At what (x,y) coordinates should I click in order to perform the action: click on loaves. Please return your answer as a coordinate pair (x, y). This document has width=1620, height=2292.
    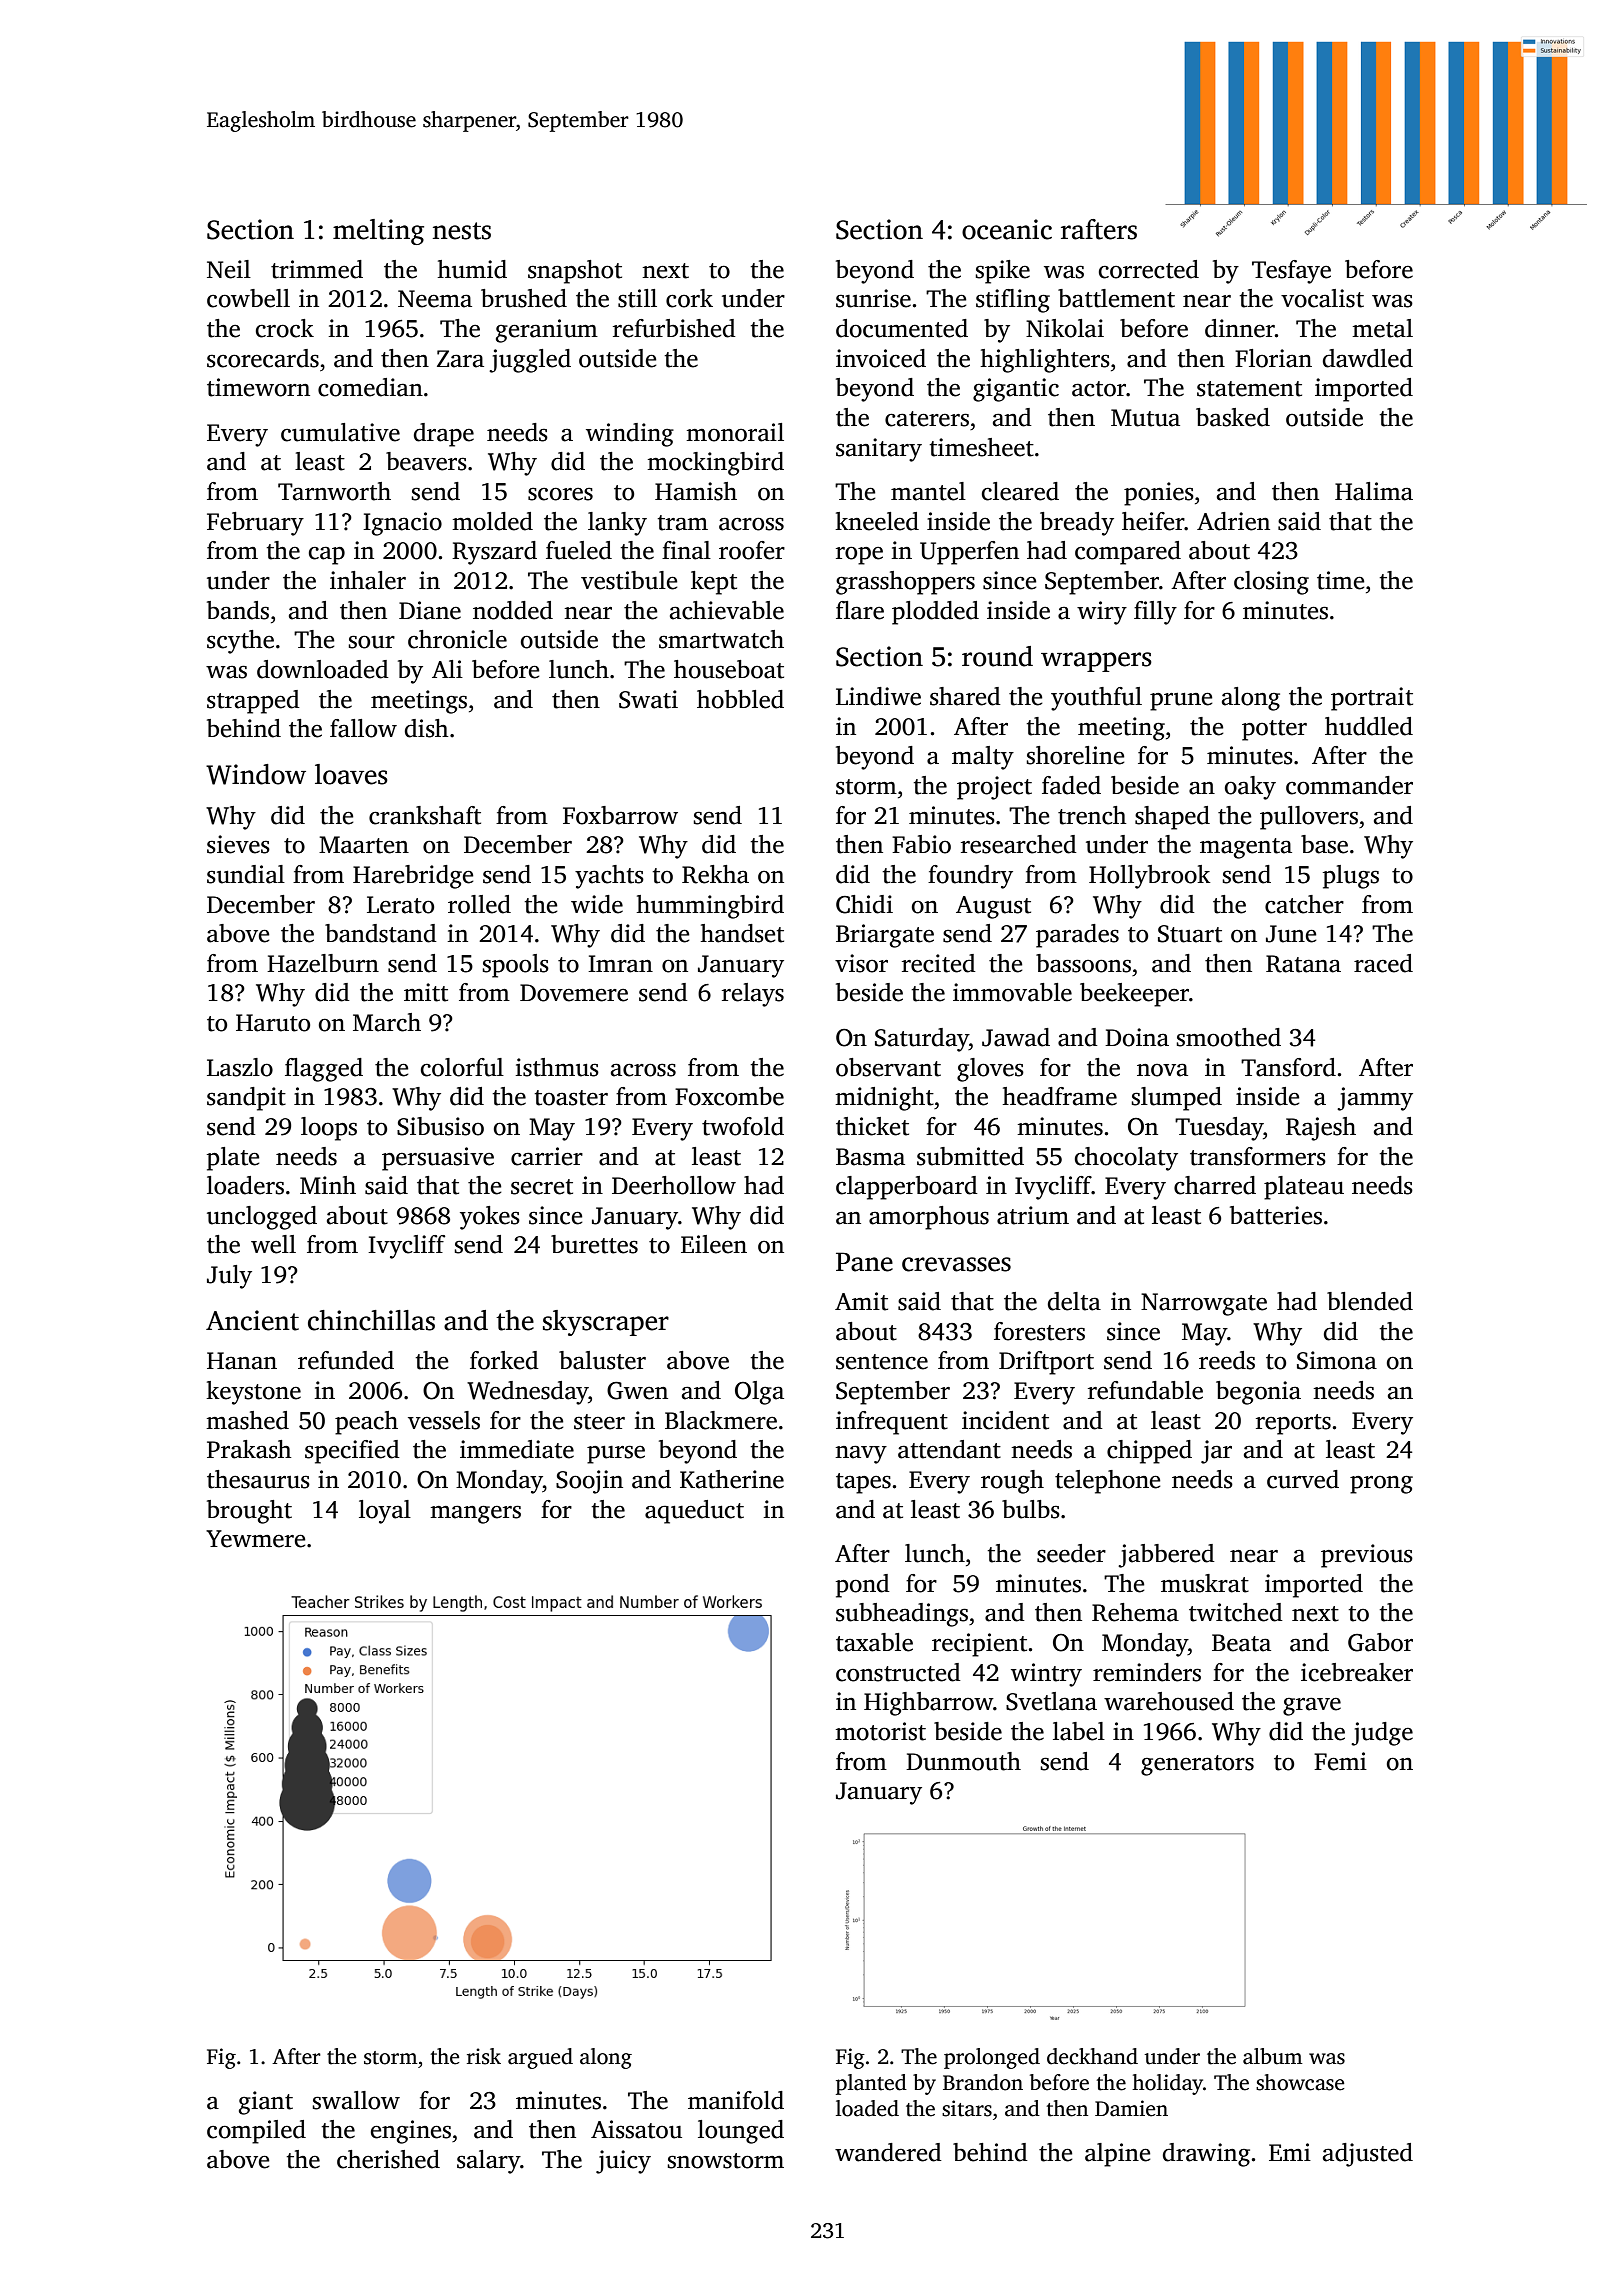
    Looking at the image, I should click on (351, 774).
